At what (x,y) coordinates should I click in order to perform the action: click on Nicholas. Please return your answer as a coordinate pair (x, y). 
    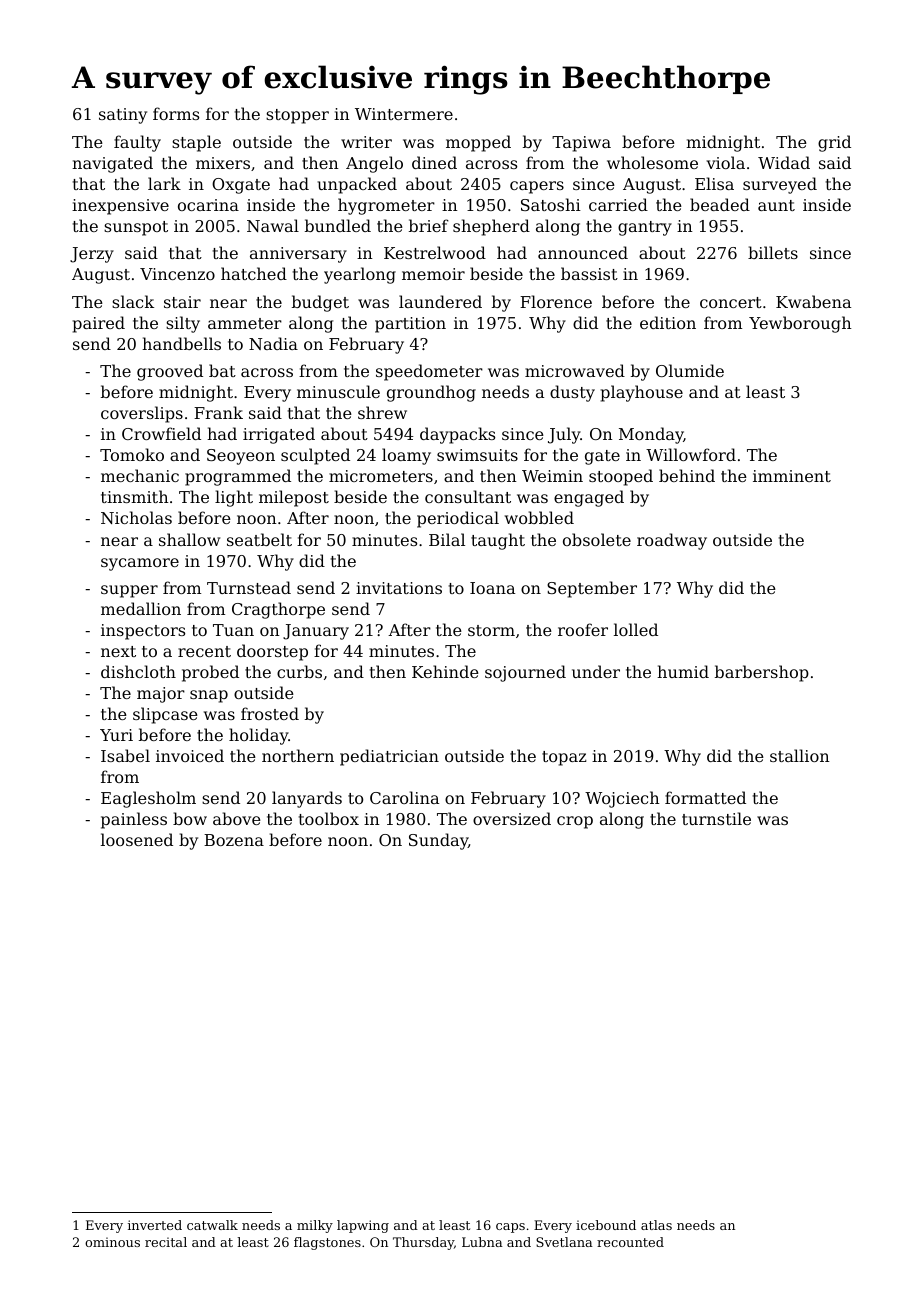
    Looking at the image, I should click on (136, 517).
